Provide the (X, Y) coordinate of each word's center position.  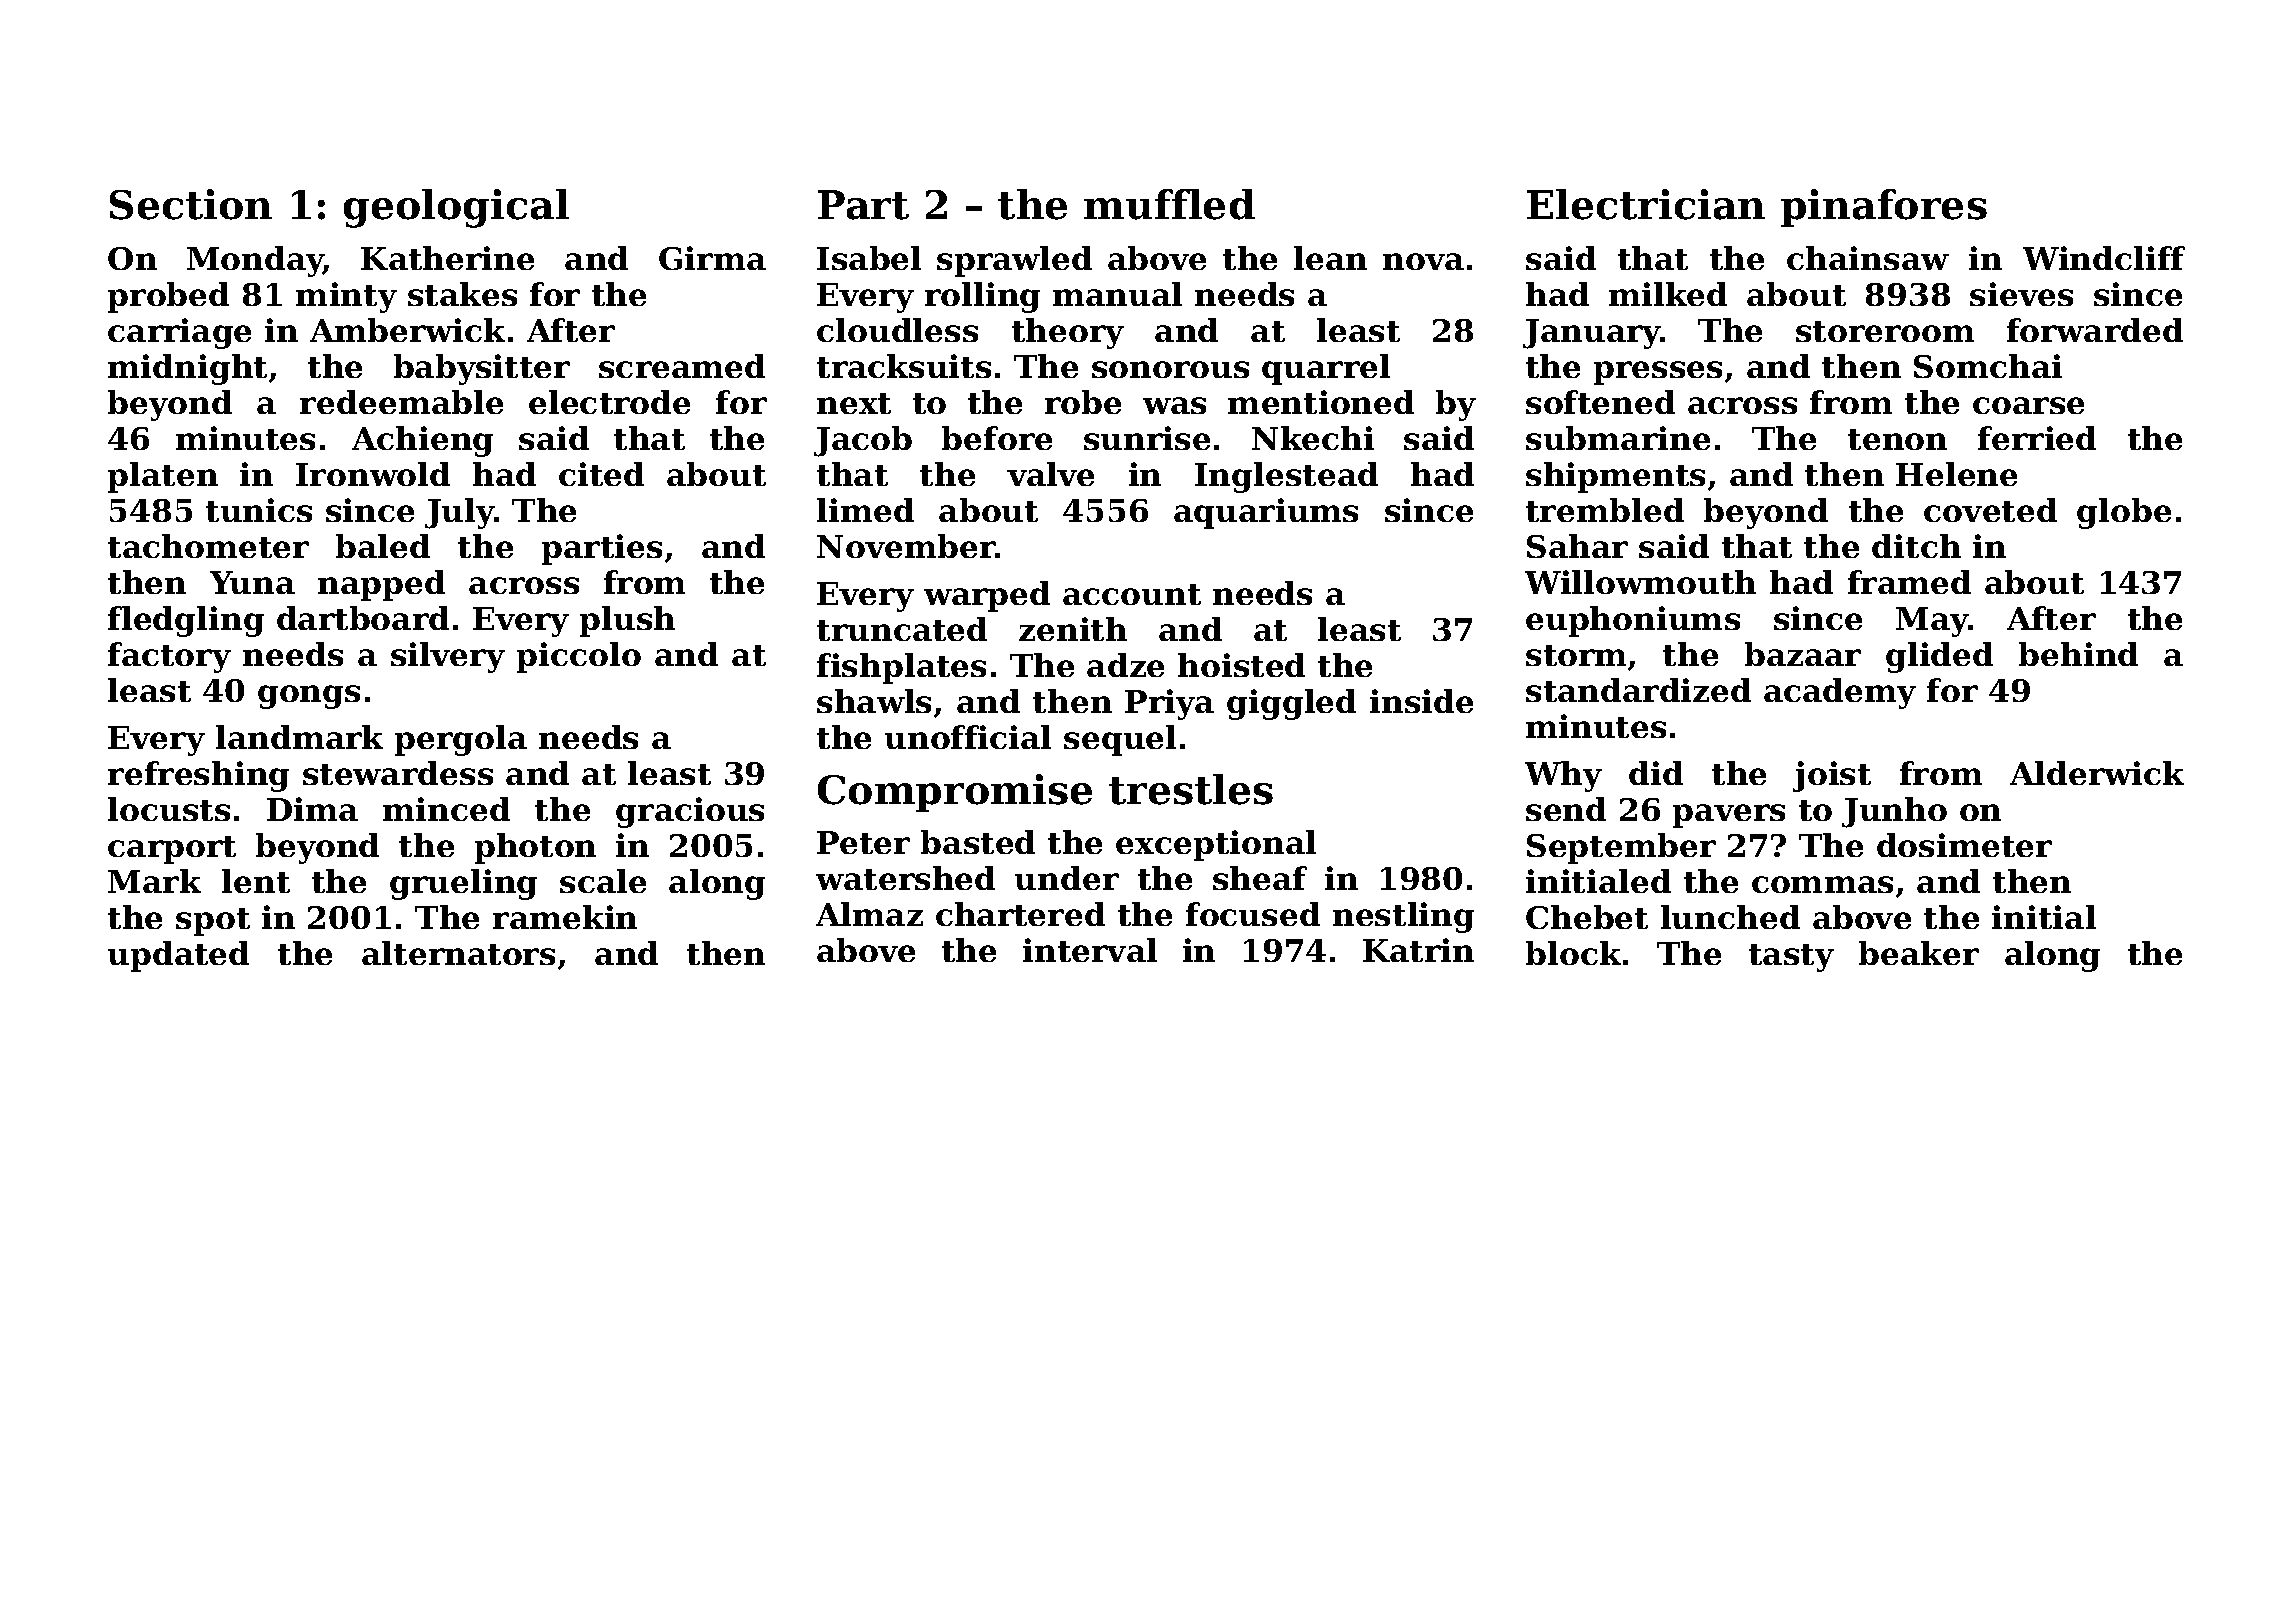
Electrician (1646, 204)
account (1132, 594)
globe (2124, 513)
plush (627, 621)
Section (191, 204)
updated (178, 956)
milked (1668, 294)
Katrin (1418, 950)
